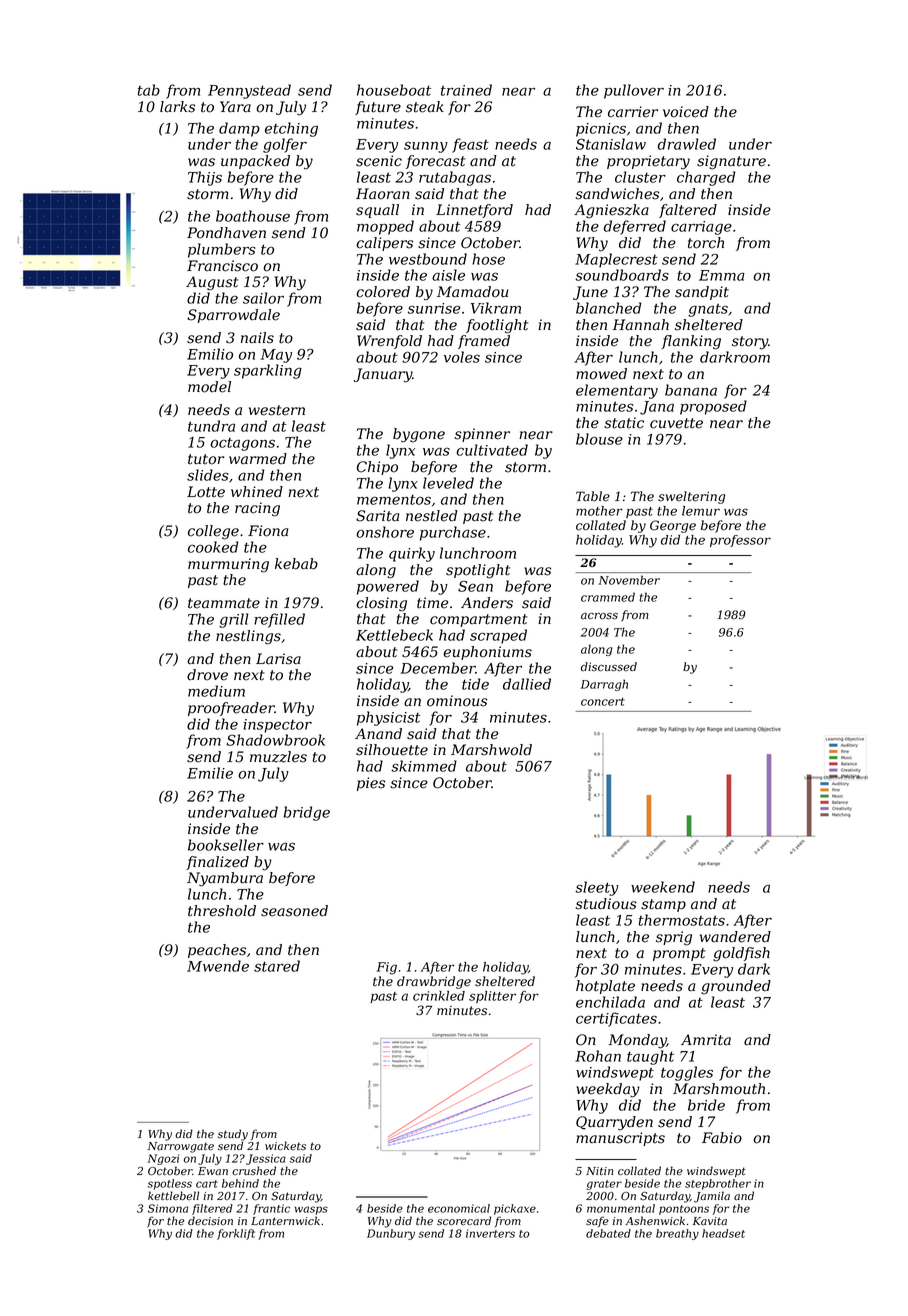 The image size is (908, 1316). What do you see at coordinates (462, 357) in the screenshot?
I see `voles` at bounding box center [462, 357].
